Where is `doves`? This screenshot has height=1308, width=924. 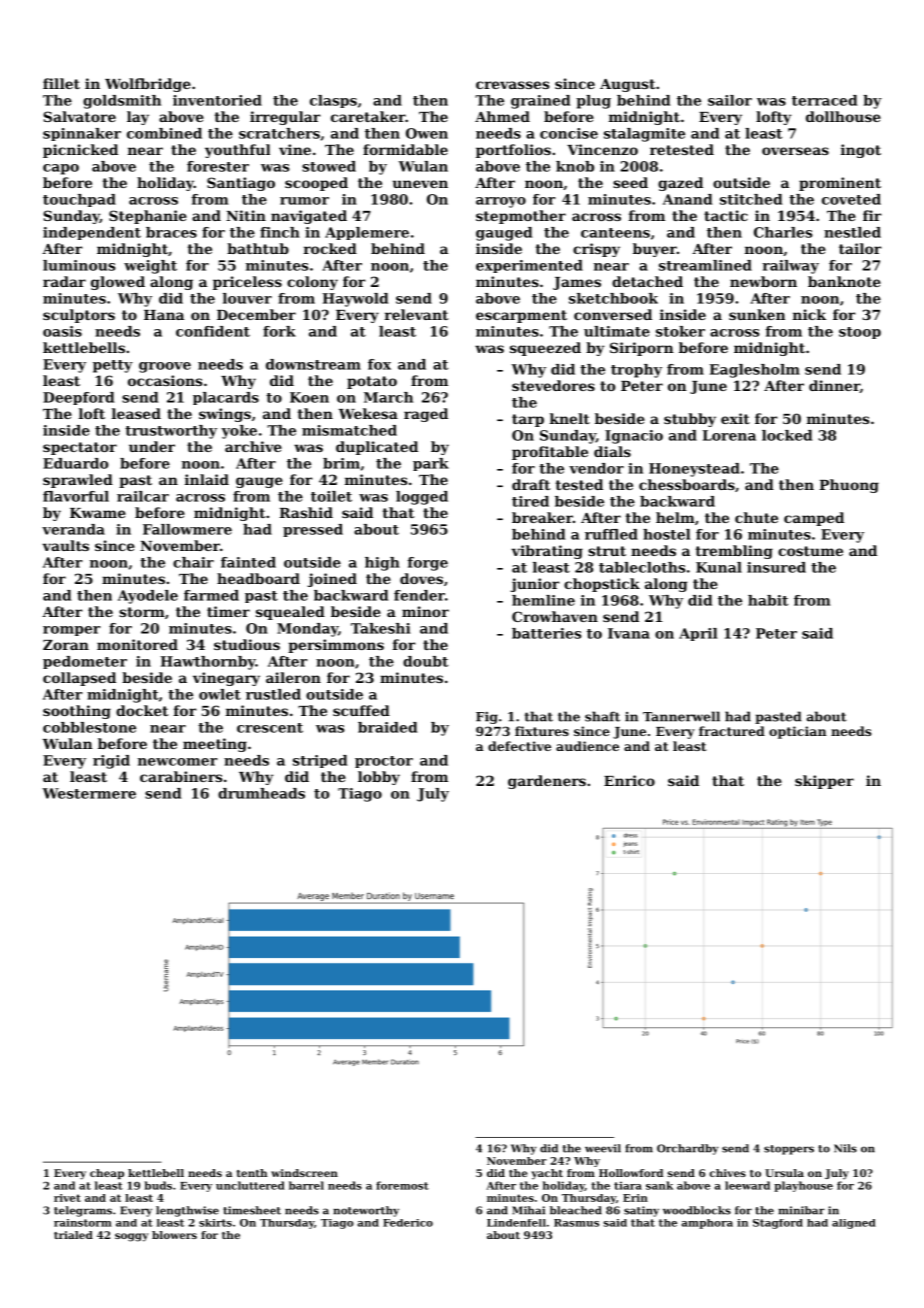 doves is located at coordinates (421, 578).
